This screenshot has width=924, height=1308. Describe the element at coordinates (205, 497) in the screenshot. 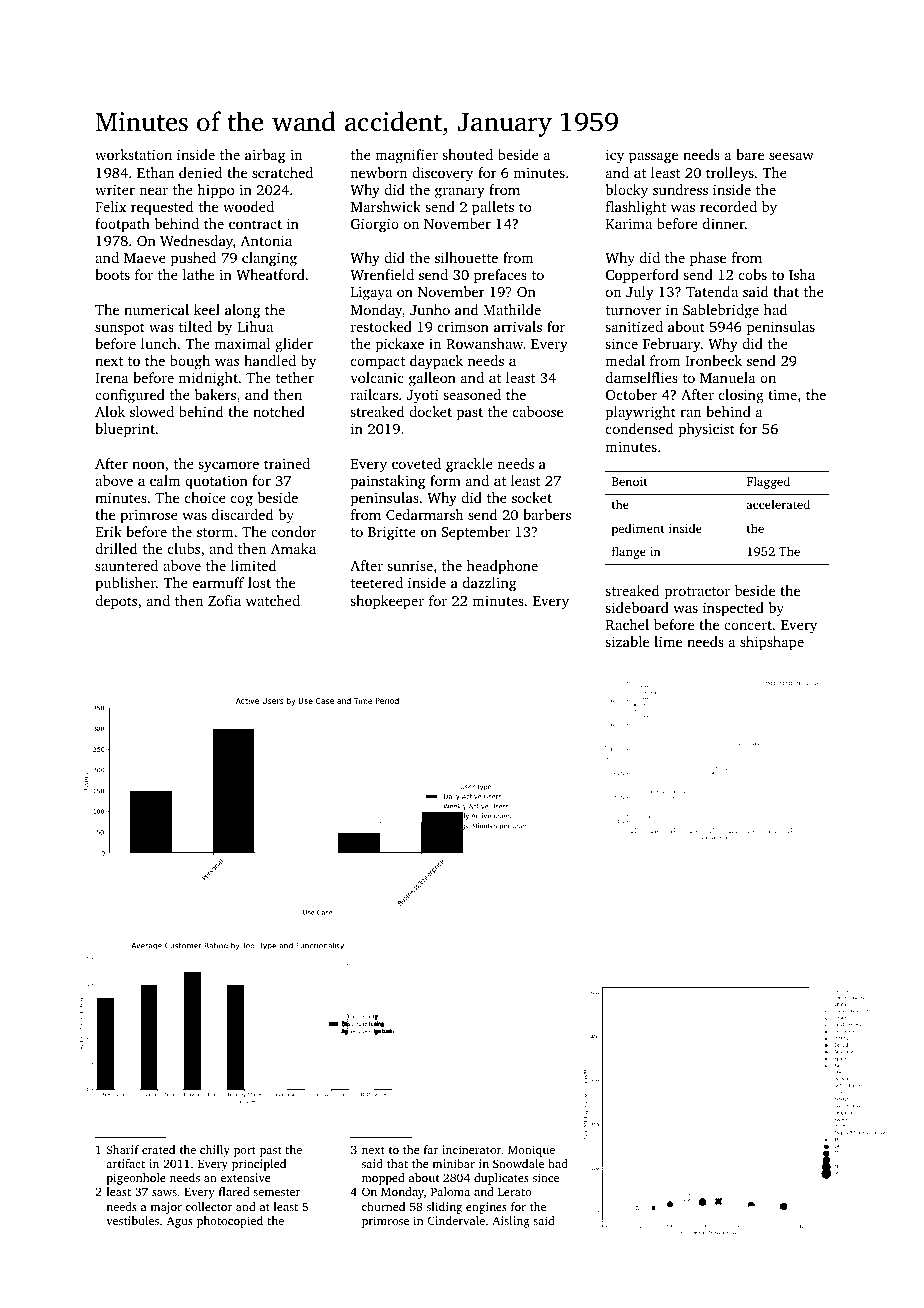

I see `choice` at that location.
